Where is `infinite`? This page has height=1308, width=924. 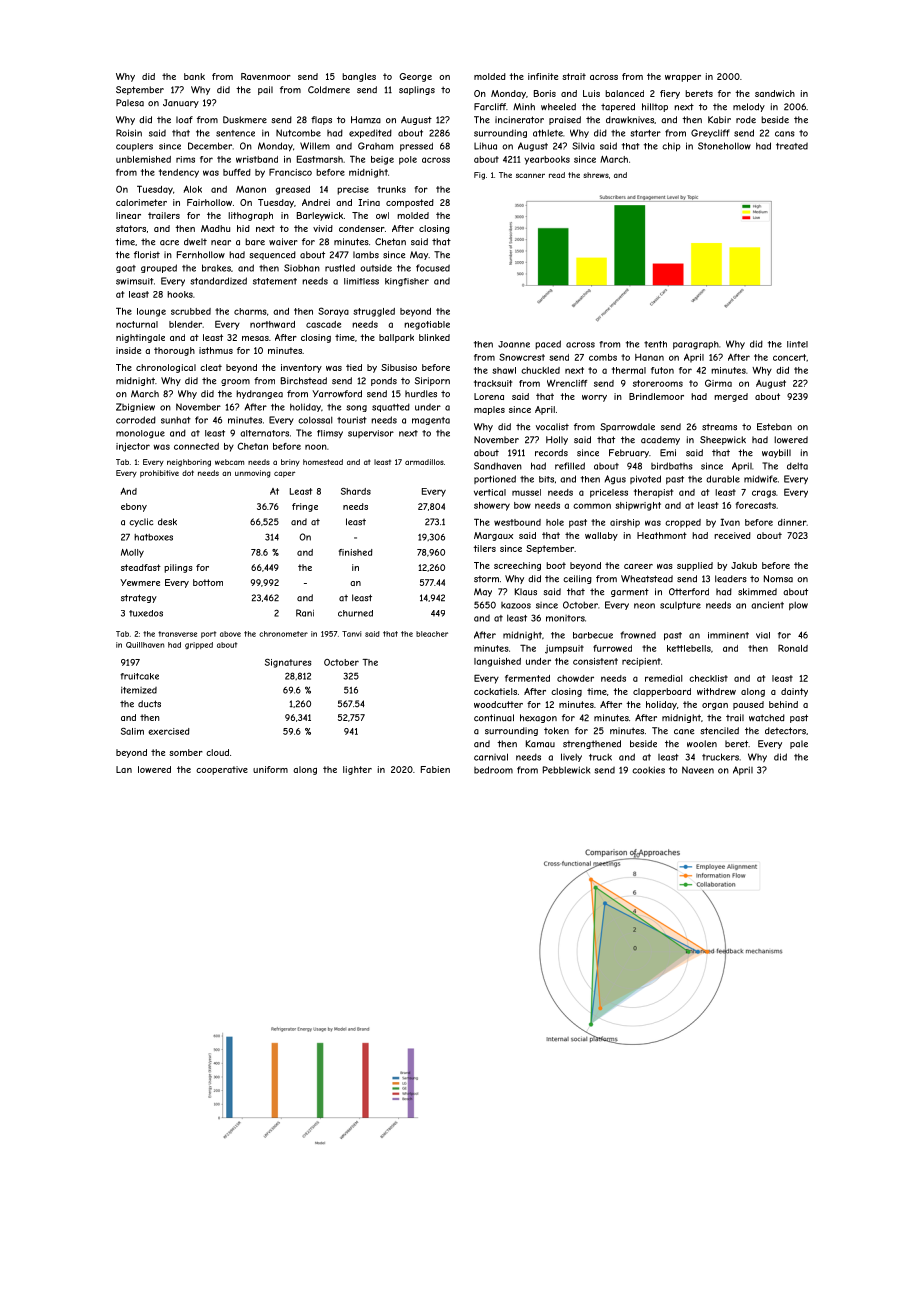 infinite is located at coordinates (543, 76).
